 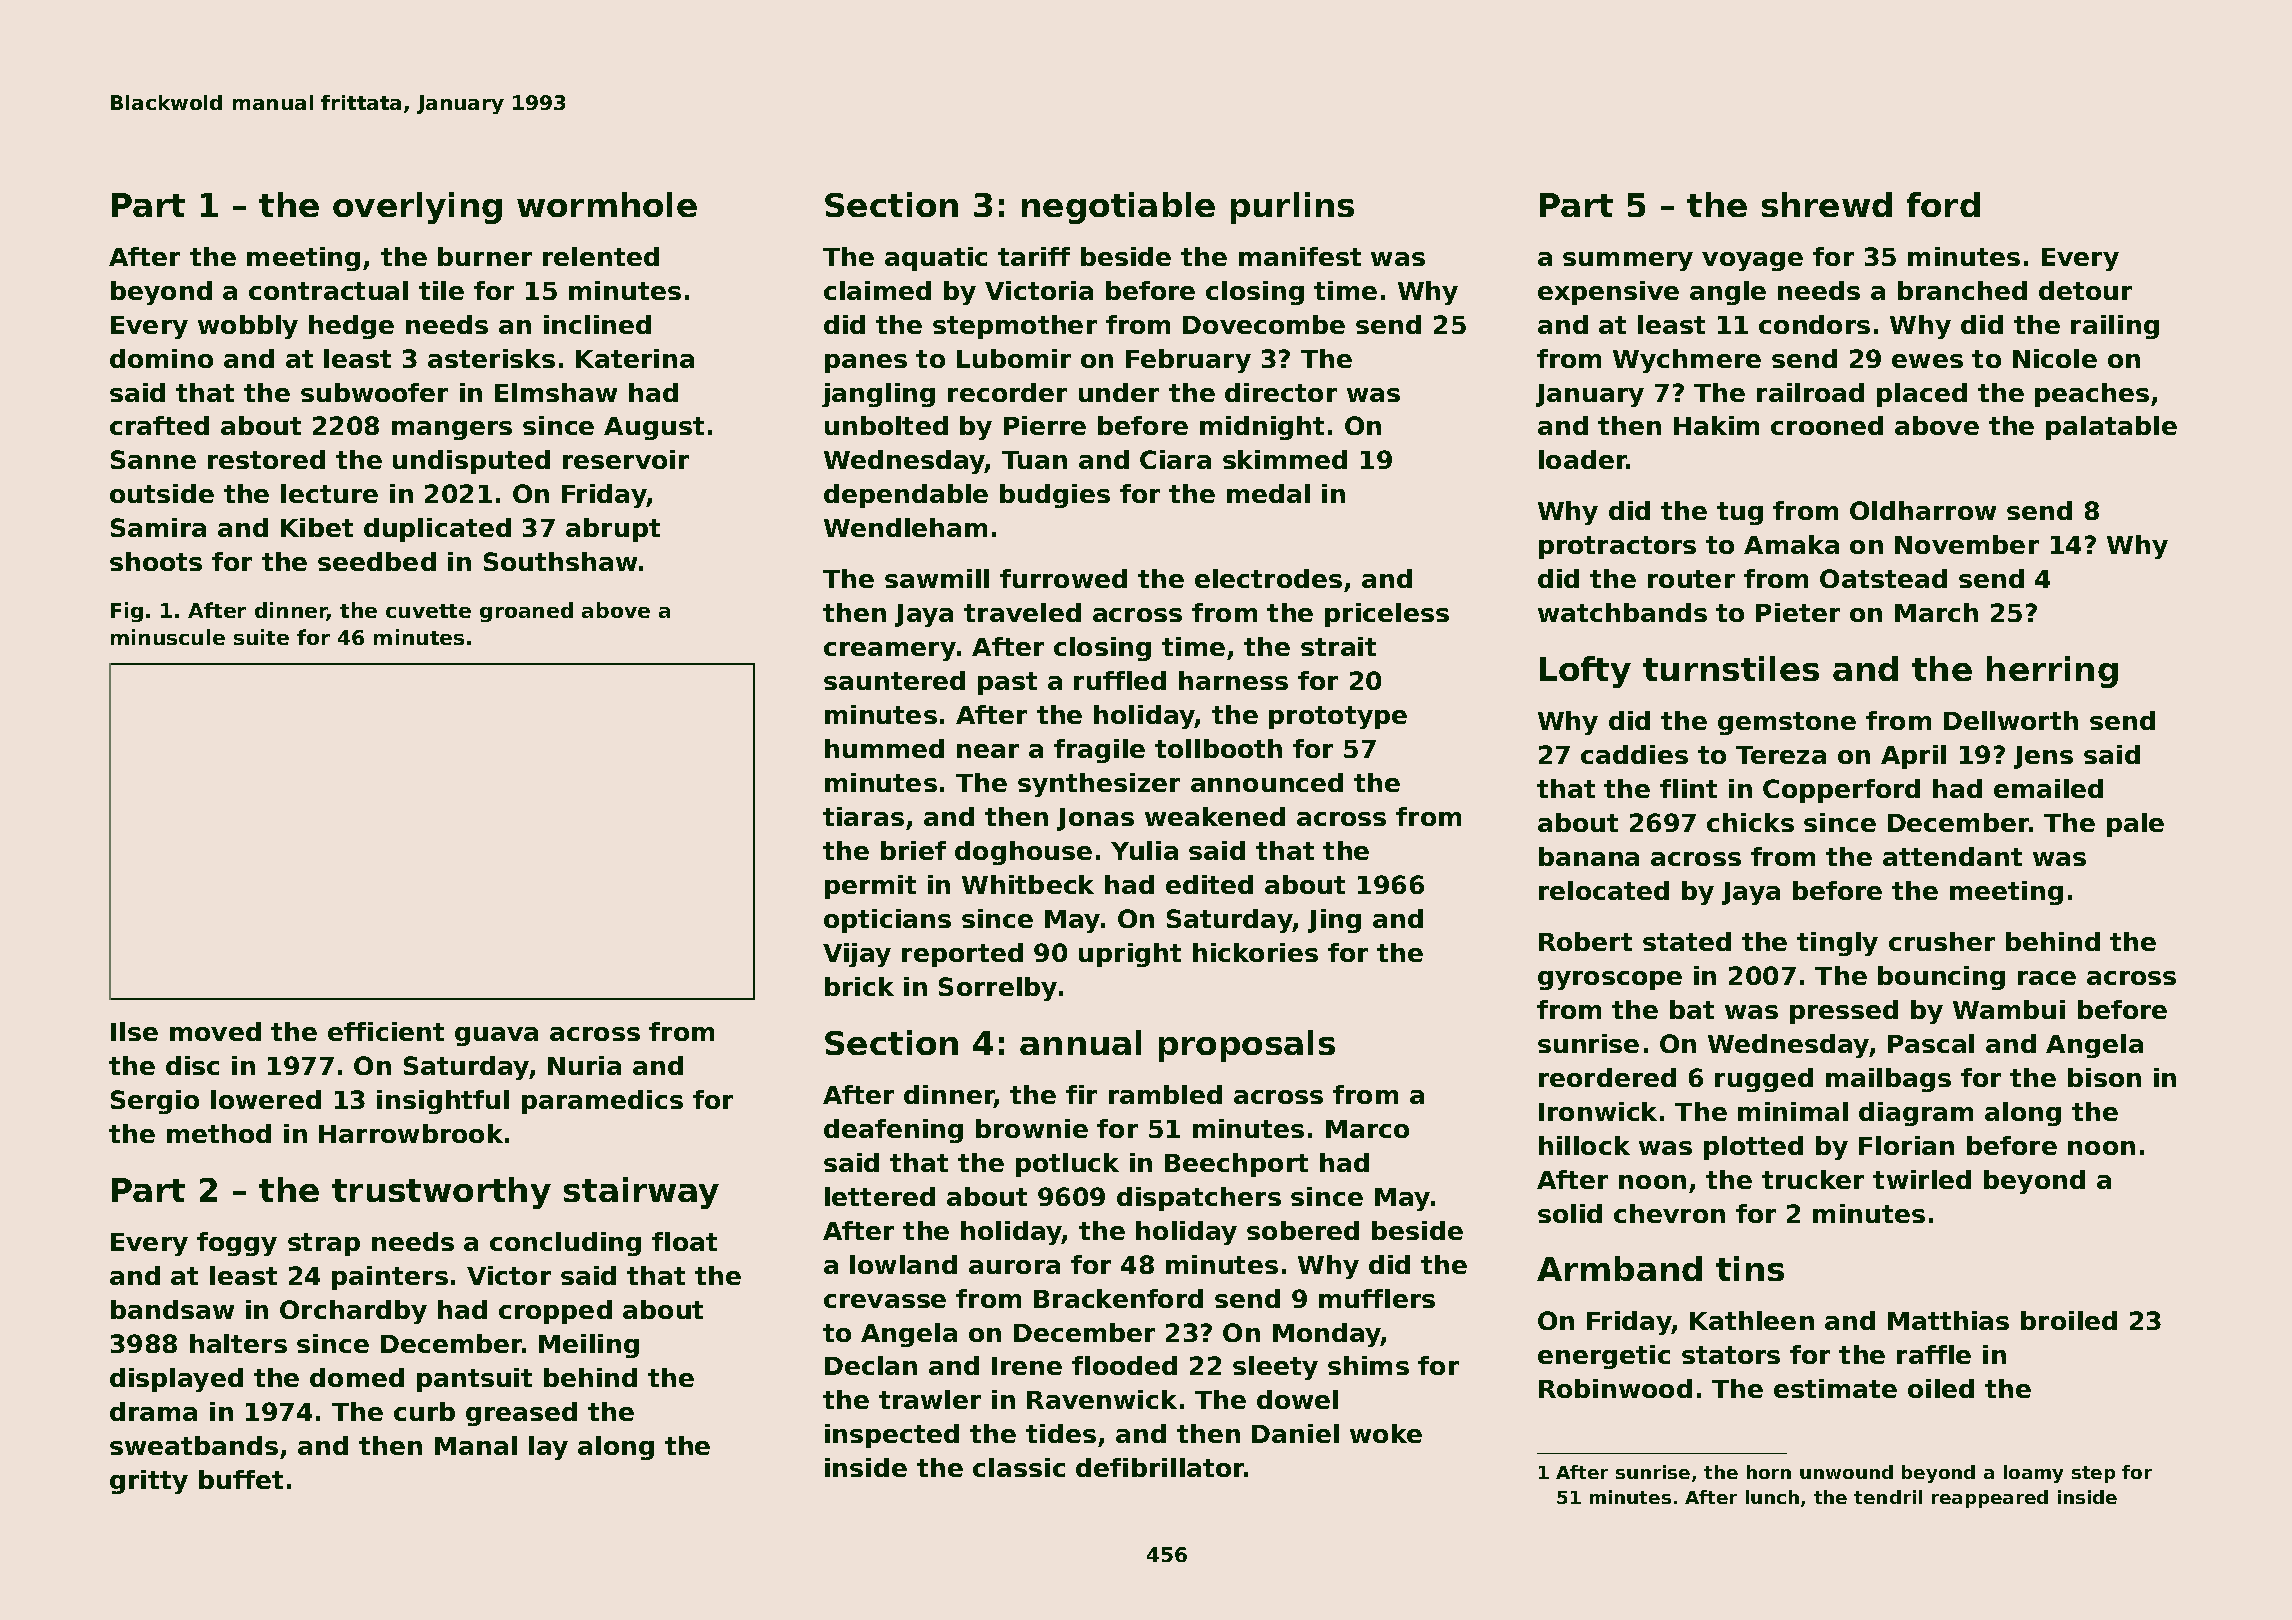 I want to click on domino, so click(x=161, y=358).
